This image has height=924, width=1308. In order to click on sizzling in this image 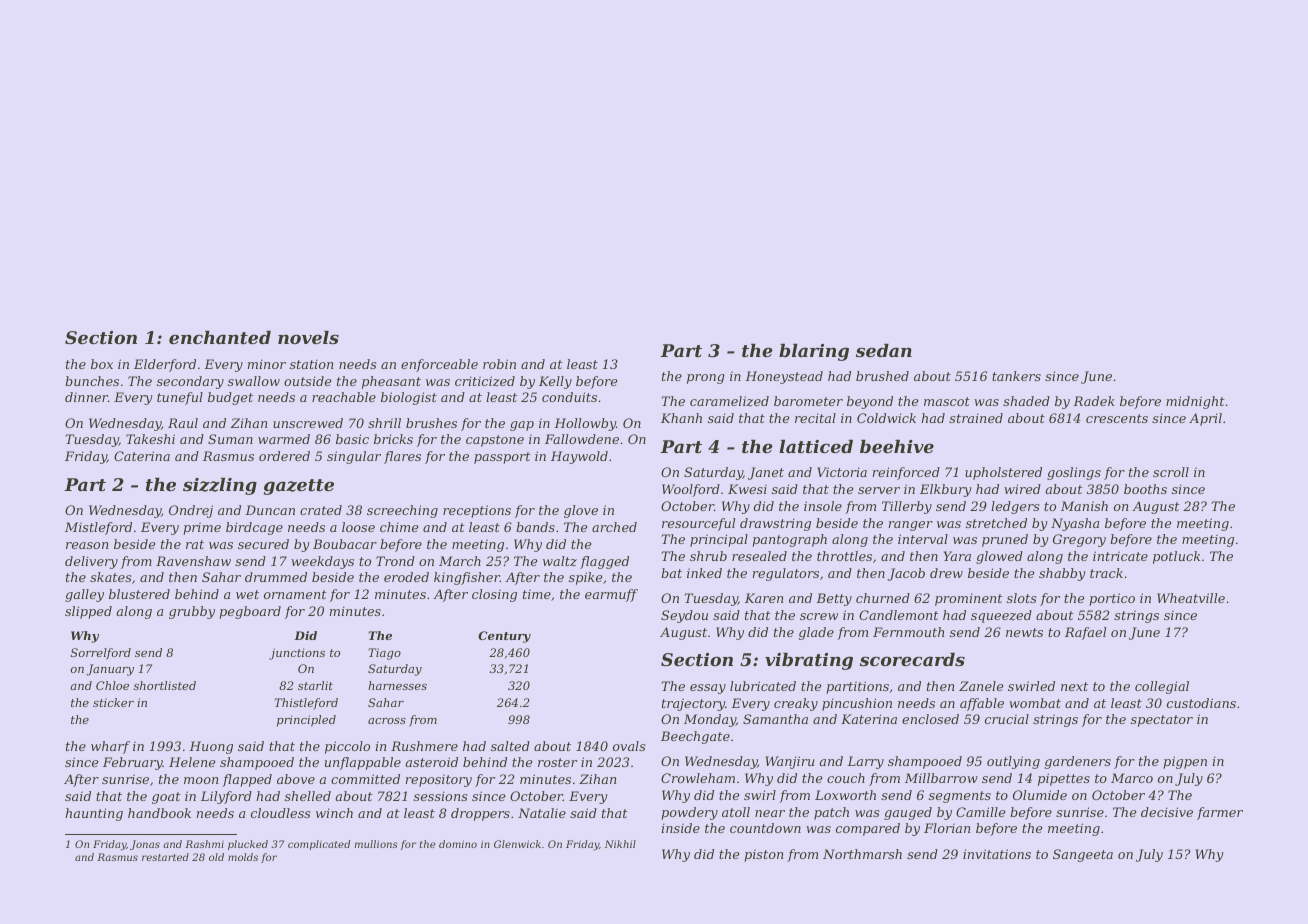, I will do `click(220, 486)`.
